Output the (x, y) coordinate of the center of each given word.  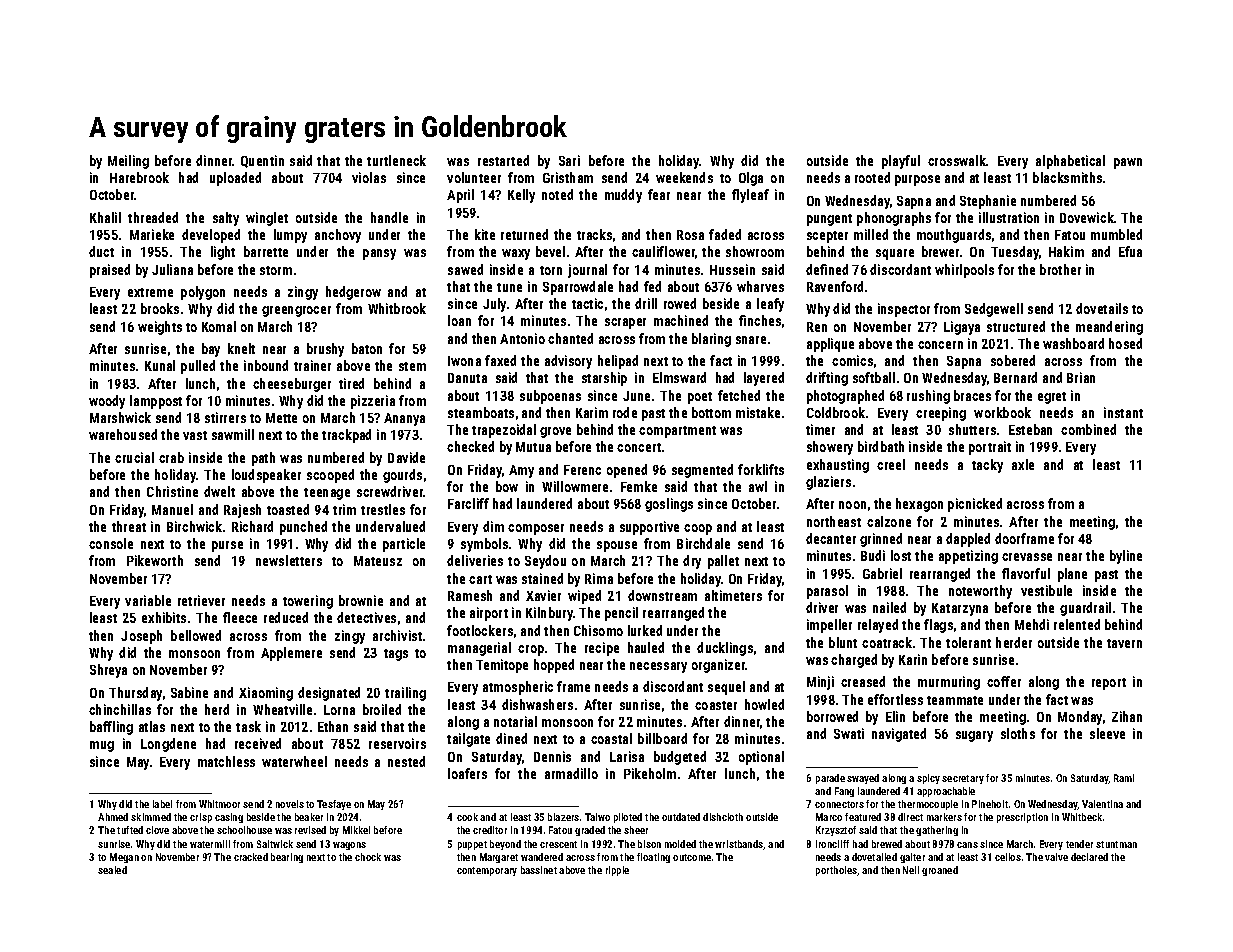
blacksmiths (1067, 177)
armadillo (571, 773)
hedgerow (353, 293)
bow (507, 486)
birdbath (881, 446)
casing (229, 818)
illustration (1009, 217)
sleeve (1107, 733)
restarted (503, 160)
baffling (111, 728)
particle (404, 545)
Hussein (732, 269)
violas (369, 177)
